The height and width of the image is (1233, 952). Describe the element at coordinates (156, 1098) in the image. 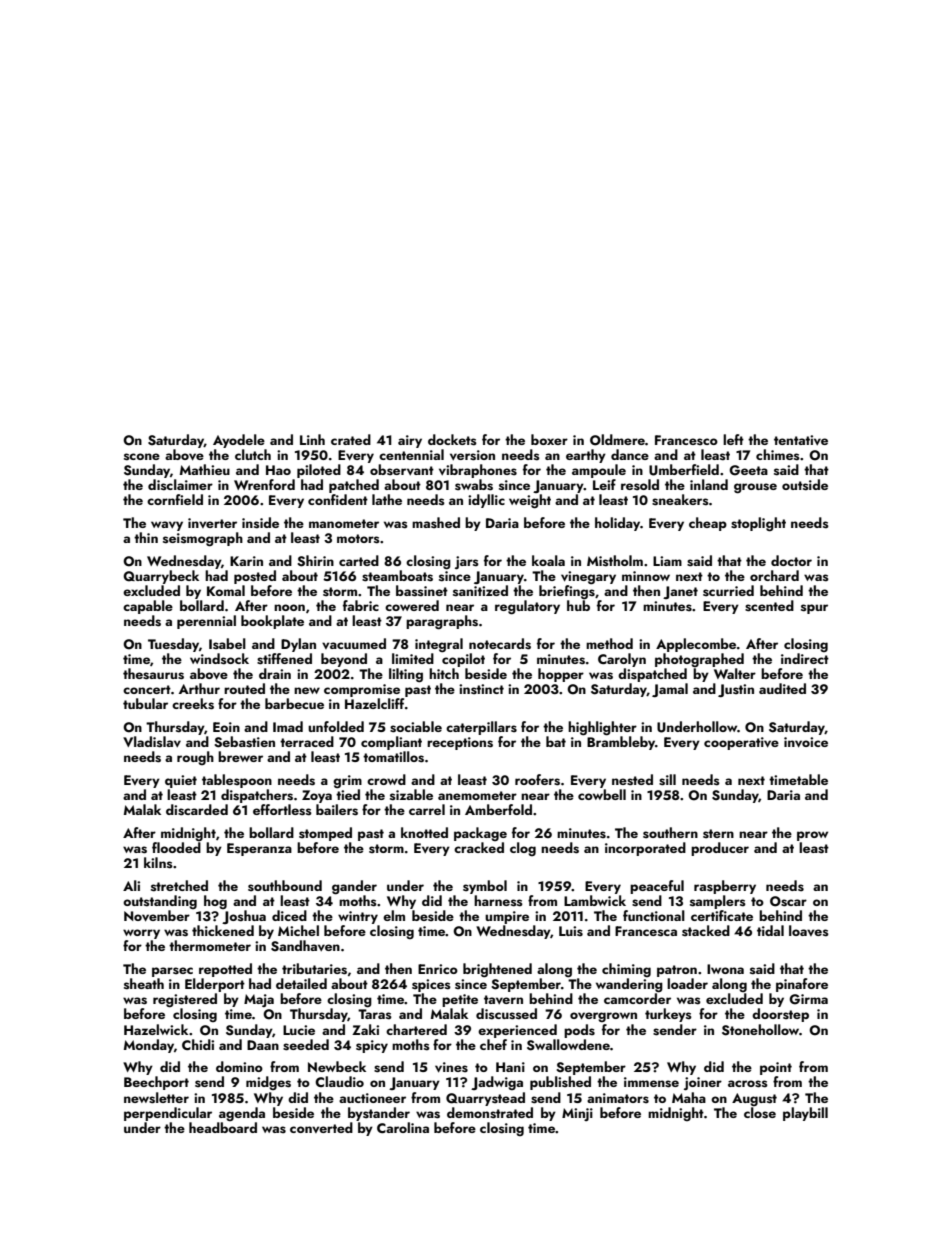

I see `newsletter` at that location.
